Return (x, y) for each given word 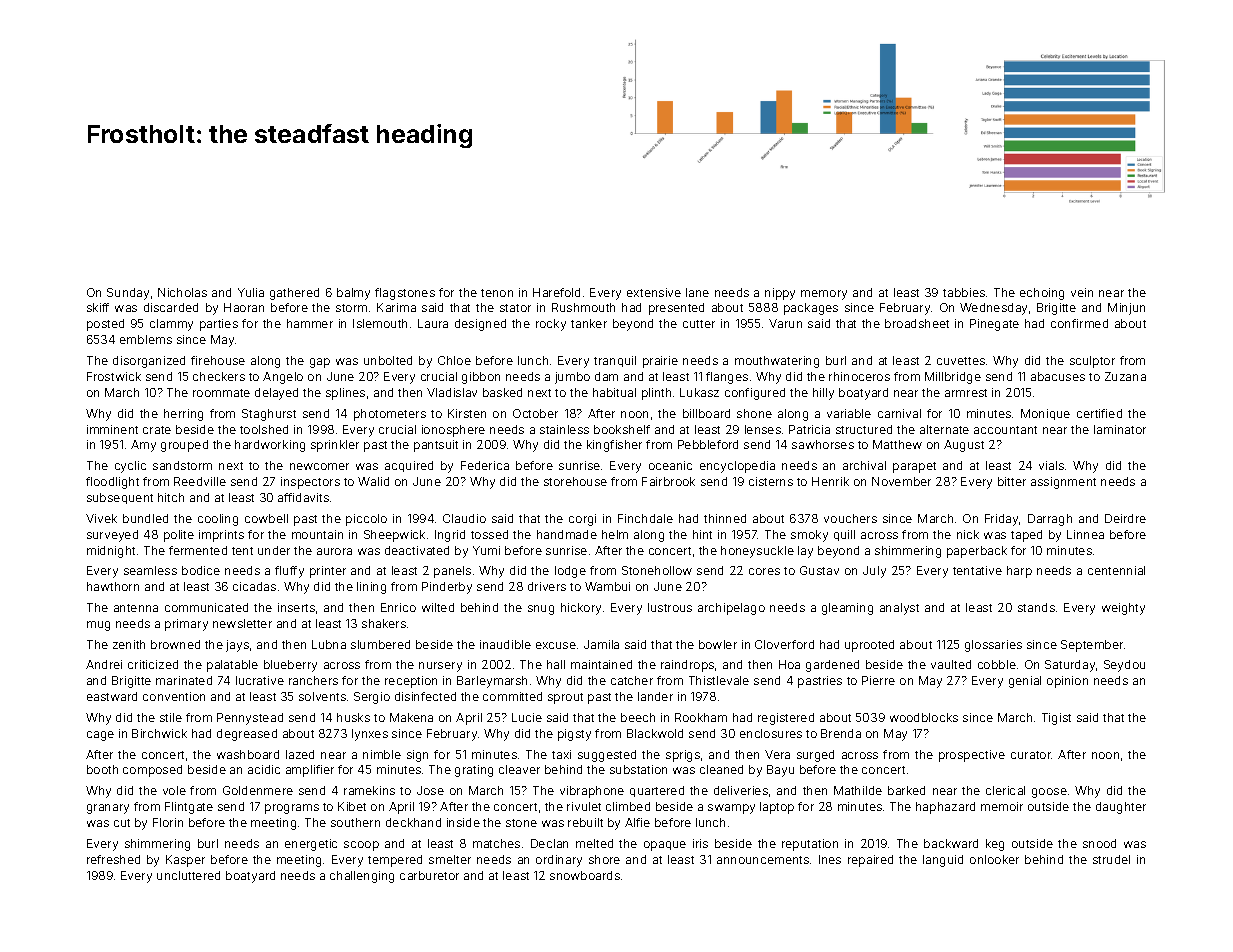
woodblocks (924, 717)
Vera (777, 754)
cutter (699, 324)
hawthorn (113, 586)
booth (102, 769)
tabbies (964, 292)
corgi (582, 520)
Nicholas (182, 292)
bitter (1012, 481)
